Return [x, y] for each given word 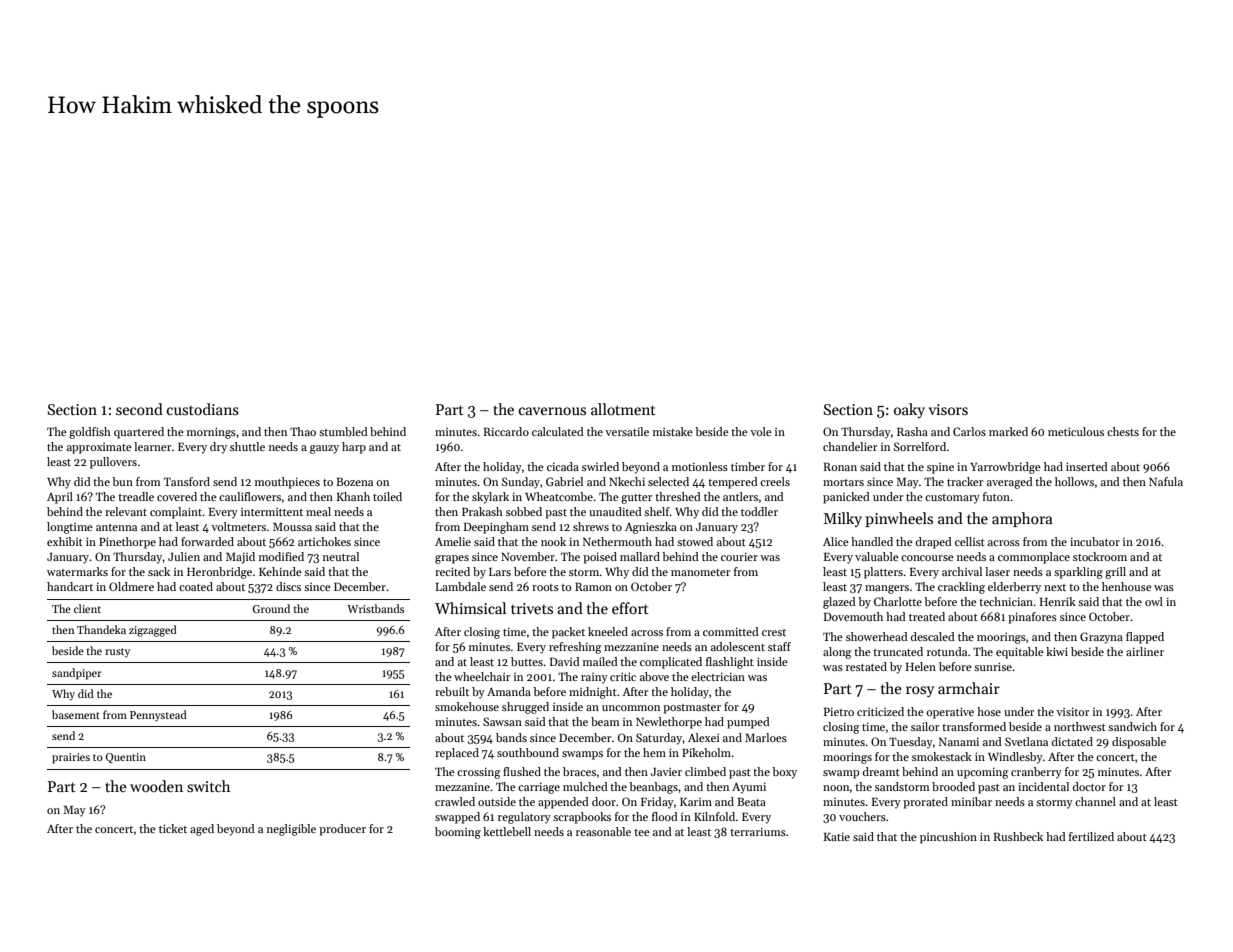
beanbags [653, 788]
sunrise [993, 666]
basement [76, 714]
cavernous [552, 411]
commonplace [1034, 558]
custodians [203, 409]
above [654, 676]
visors [948, 409]
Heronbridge [219, 573]
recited [452, 571]
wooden [156, 786]
